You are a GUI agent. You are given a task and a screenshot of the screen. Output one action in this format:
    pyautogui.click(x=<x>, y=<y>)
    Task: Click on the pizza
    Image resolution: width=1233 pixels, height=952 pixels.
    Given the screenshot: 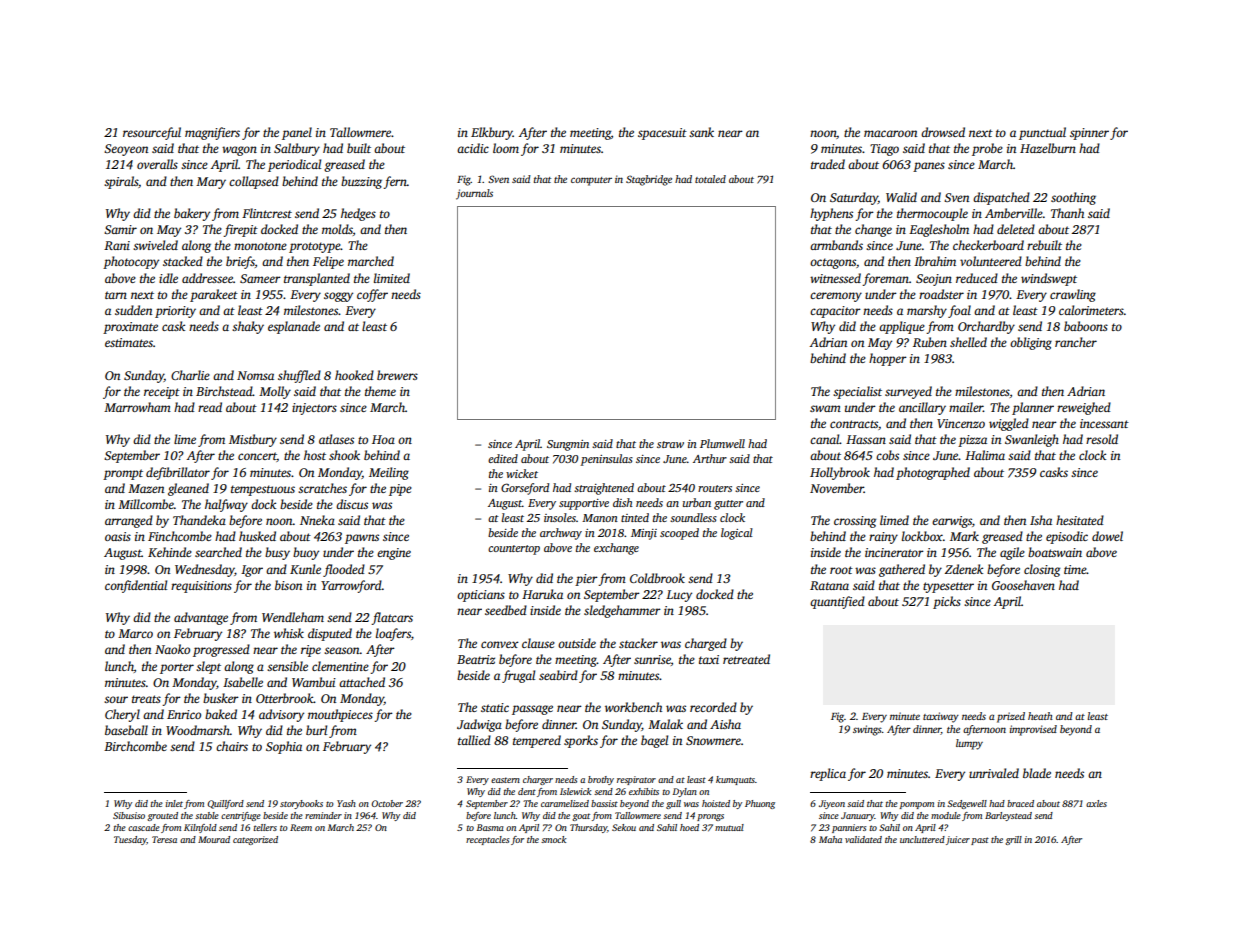 What is the action you would take?
    pyautogui.click(x=972, y=441)
